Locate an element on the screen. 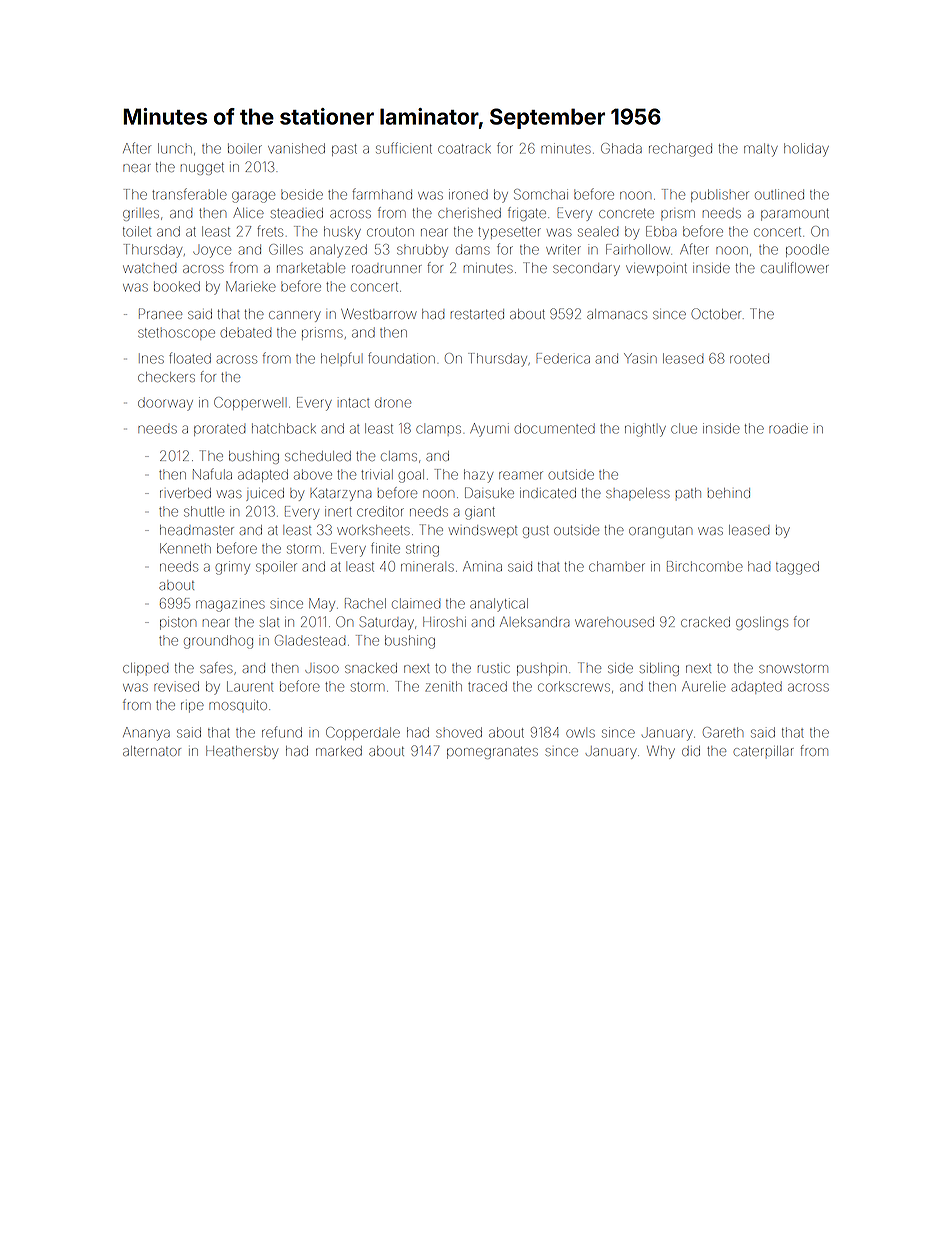  clue is located at coordinates (684, 428).
